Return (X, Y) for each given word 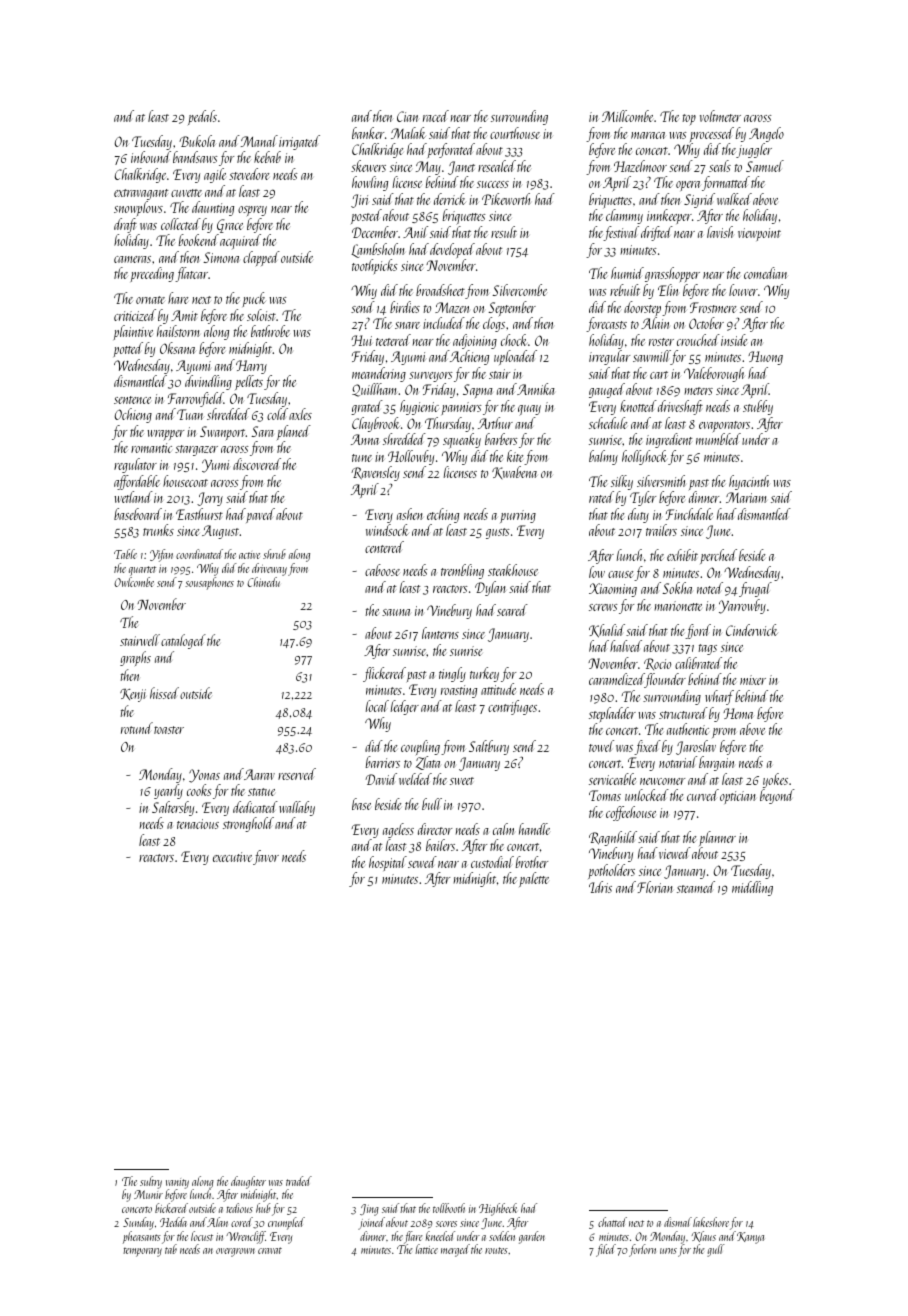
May (428, 168)
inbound (151, 157)
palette (534, 879)
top (689, 119)
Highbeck (498, 1209)
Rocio (657, 664)
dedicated (255, 807)
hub (263, 1208)
